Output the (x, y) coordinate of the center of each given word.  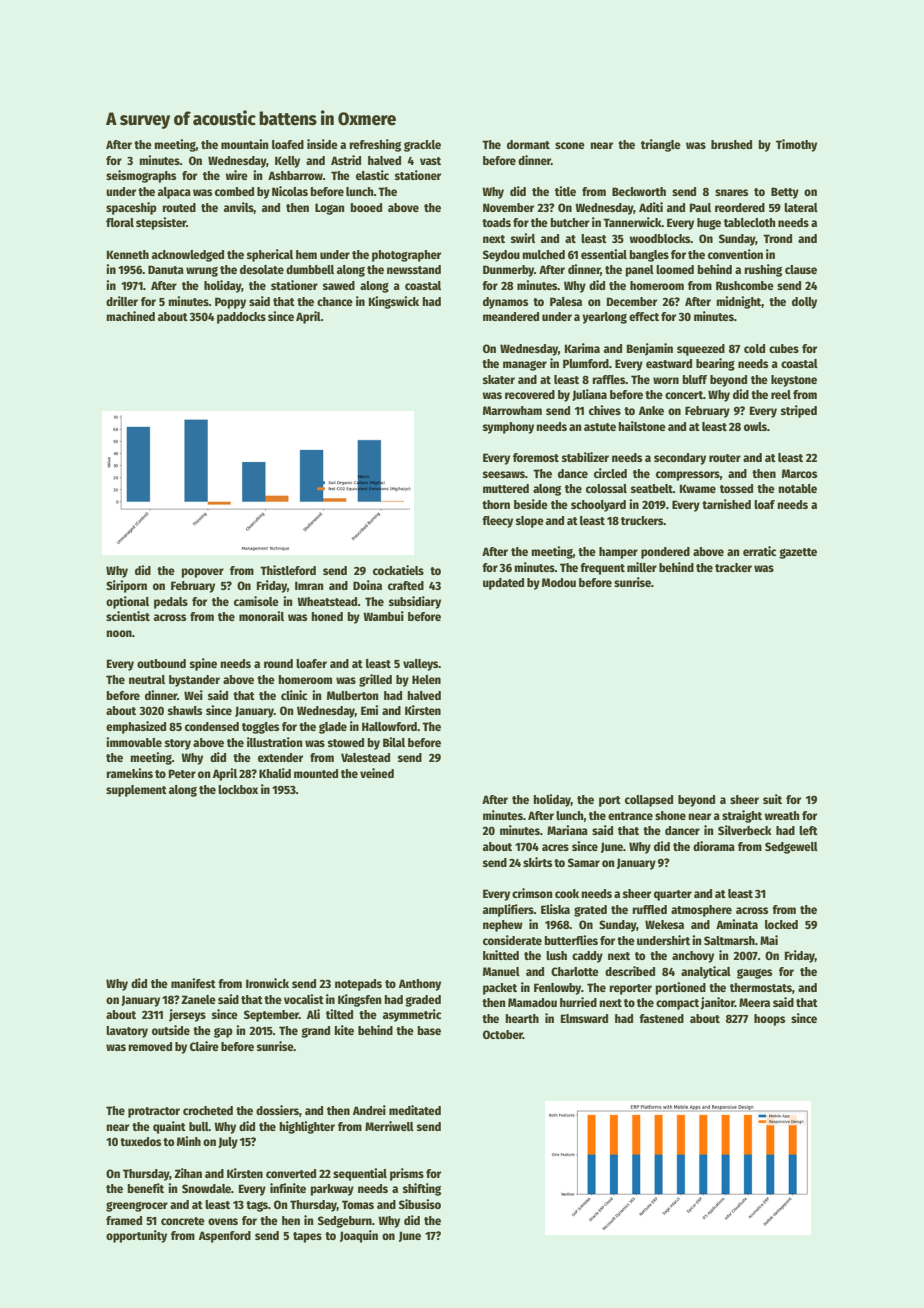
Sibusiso (420, 1204)
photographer (406, 256)
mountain (245, 144)
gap (223, 1033)
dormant (528, 144)
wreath (782, 815)
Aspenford (225, 1237)
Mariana (567, 830)
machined (130, 316)
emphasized (136, 727)
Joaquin (359, 1236)
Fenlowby (557, 989)
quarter (673, 895)
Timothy (796, 145)
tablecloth (750, 222)
